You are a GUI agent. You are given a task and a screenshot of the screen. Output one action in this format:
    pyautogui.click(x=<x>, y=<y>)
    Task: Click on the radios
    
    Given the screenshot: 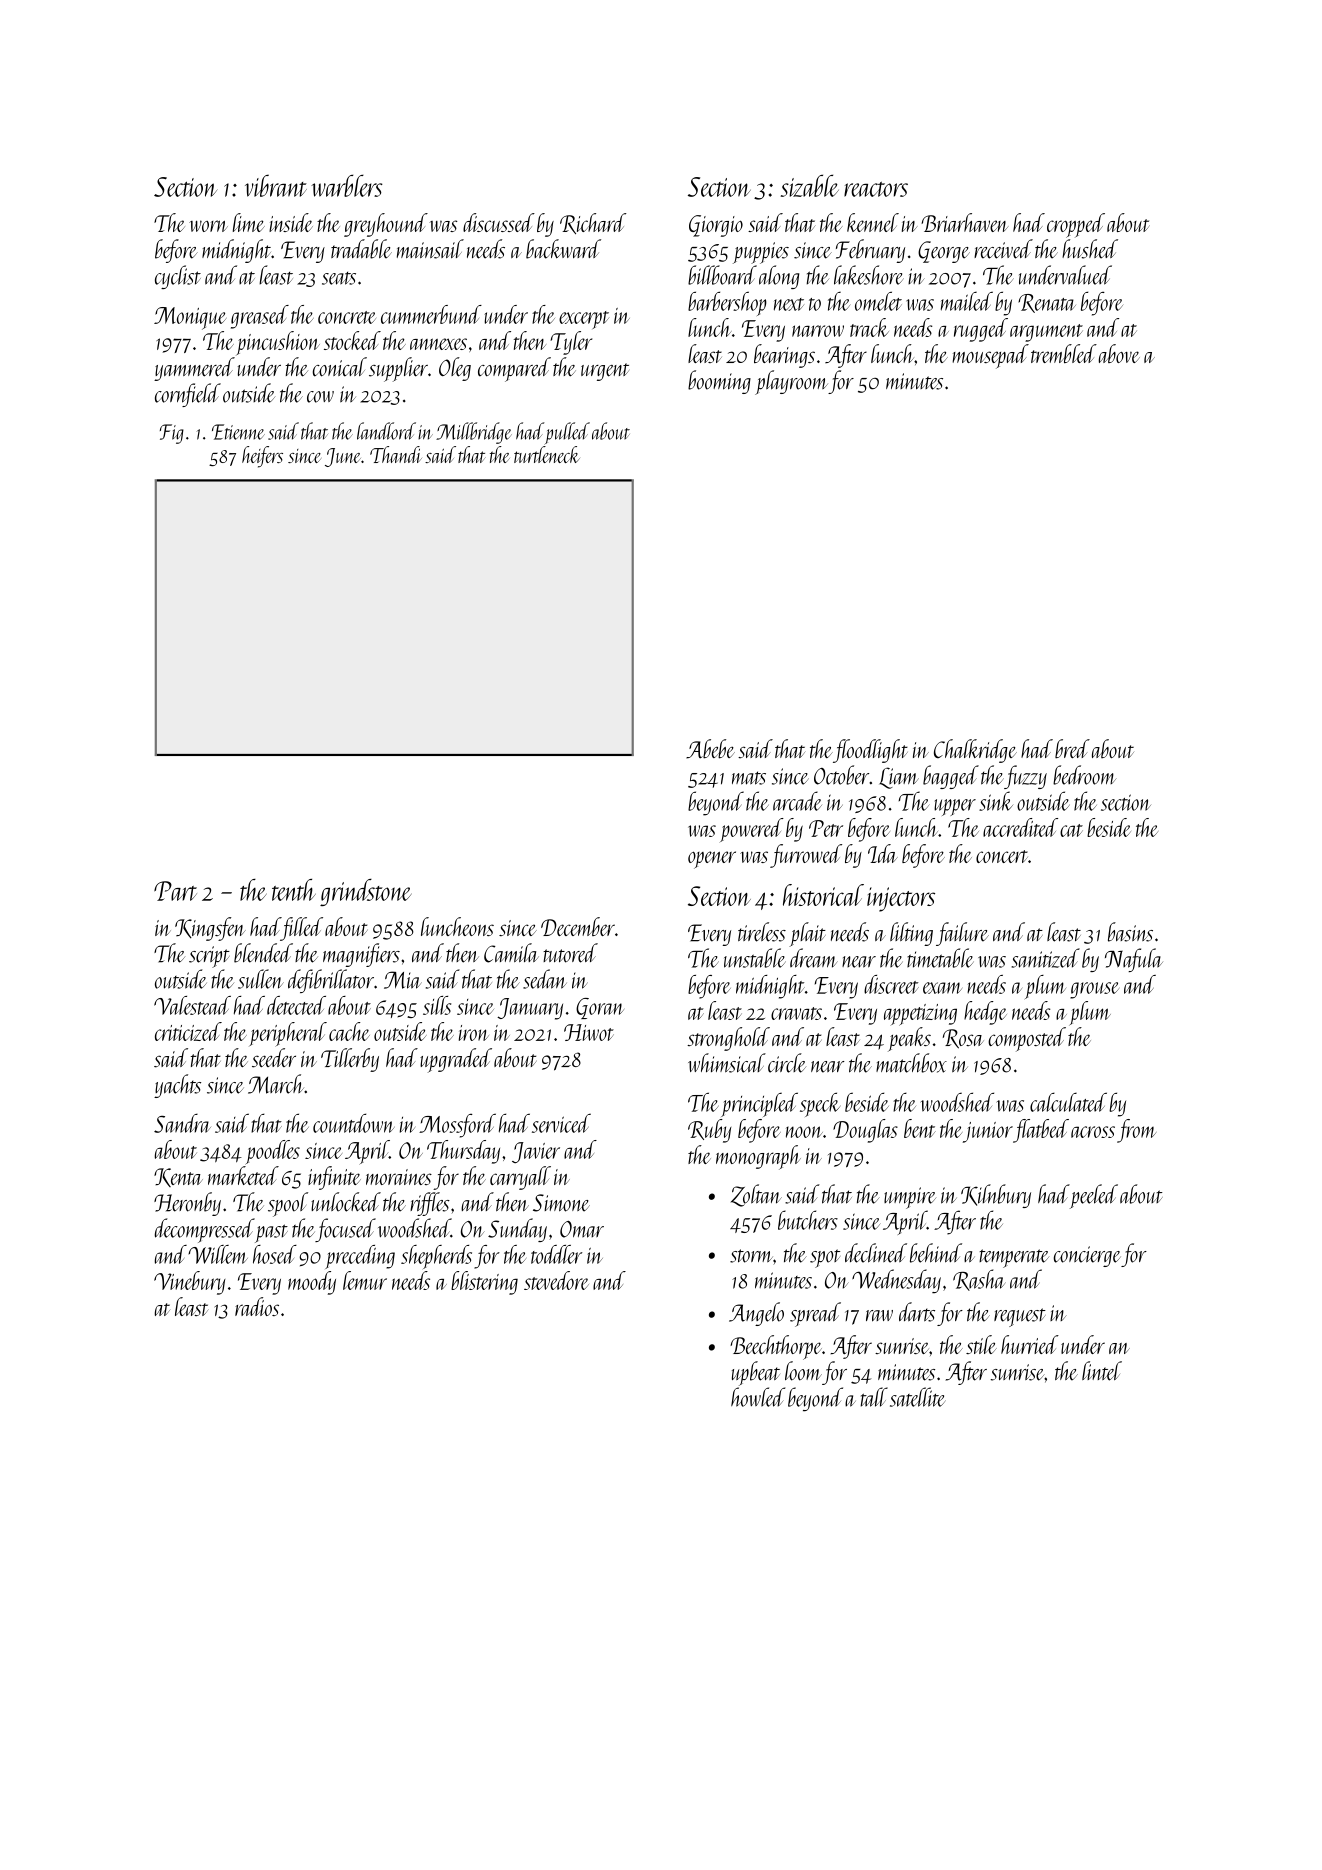 What is the action you would take?
    pyautogui.click(x=257, y=1306)
